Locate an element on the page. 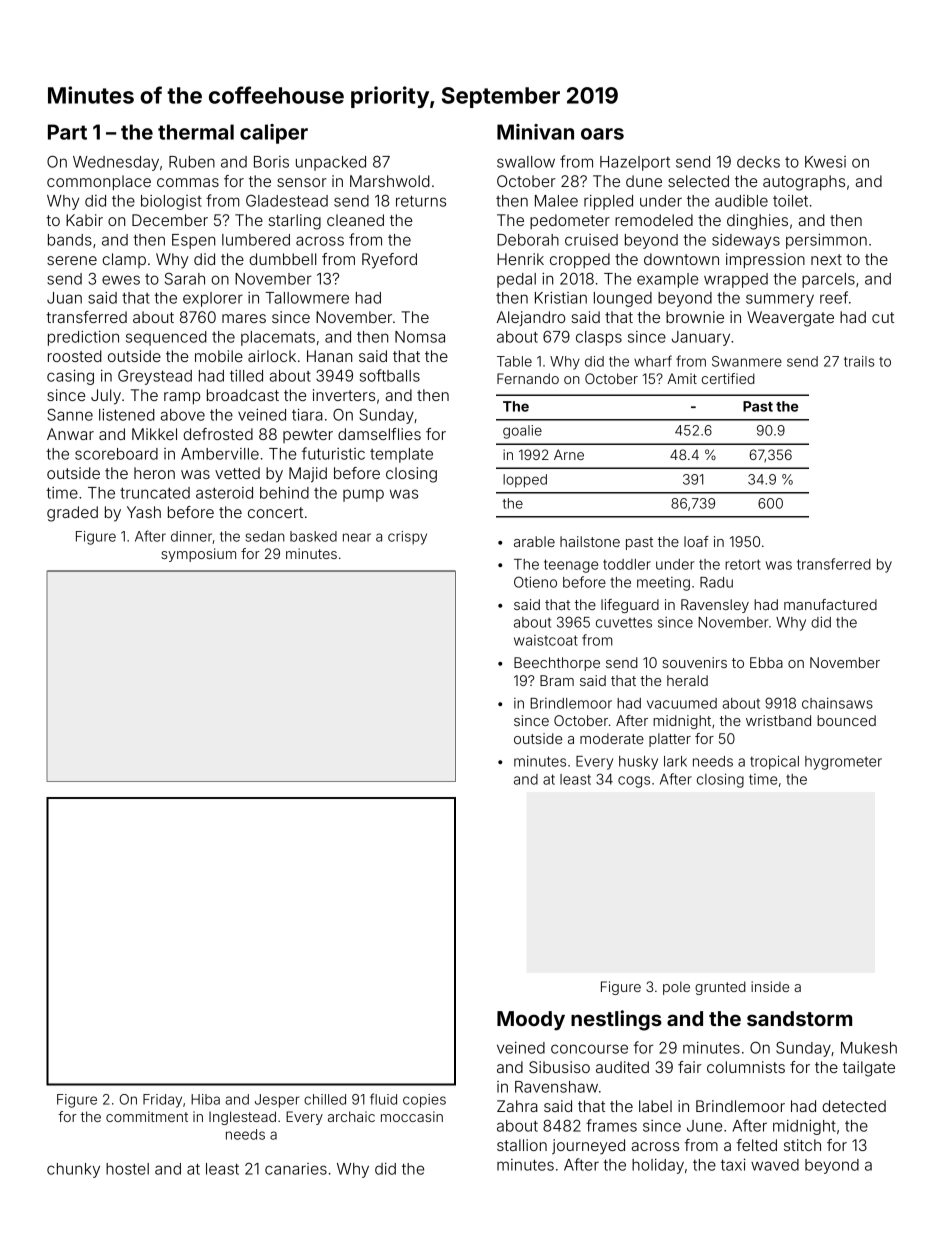 The height and width of the page is (1233, 952). chunky is located at coordinates (73, 1170).
